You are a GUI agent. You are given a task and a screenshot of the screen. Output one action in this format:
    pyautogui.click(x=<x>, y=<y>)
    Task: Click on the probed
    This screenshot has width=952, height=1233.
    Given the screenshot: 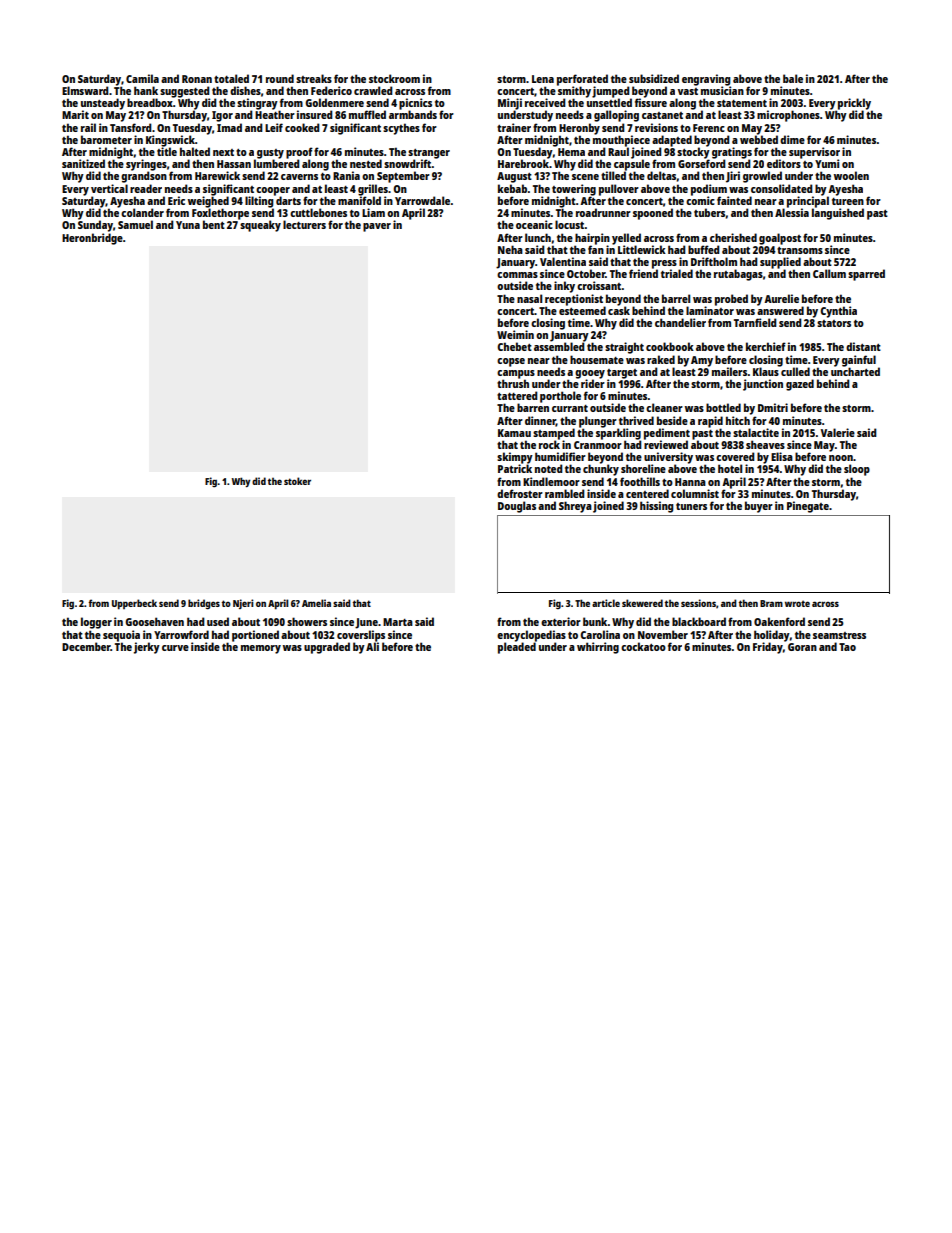 What is the action you would take?
    pyautogui.click(x=731, y=300)
